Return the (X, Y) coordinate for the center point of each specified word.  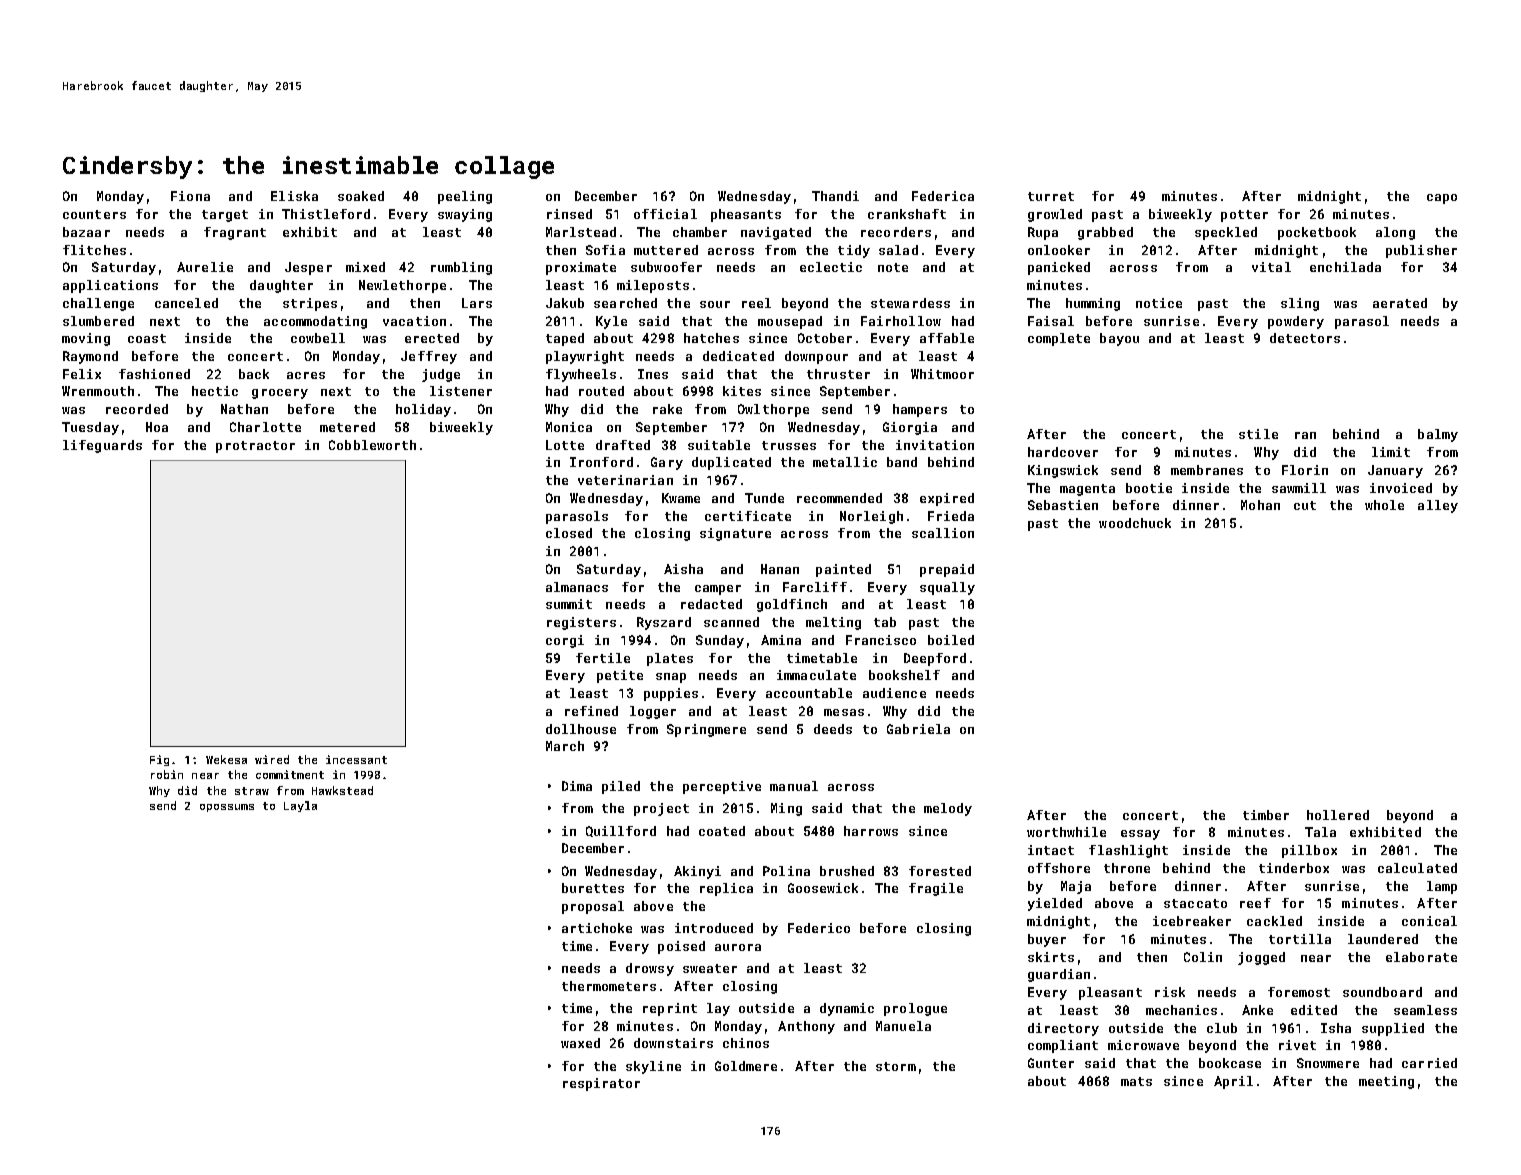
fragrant (235, 233)
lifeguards (102, 446)
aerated (1400, 303)
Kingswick (1063, 471)
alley (1438, 506)
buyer (1047, 940)
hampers (920, 410)
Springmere (706, 730)
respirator (601, 1084)
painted (843, 570)
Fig (159, 760)
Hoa (157, 427)
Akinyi (697, 872)
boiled (951, 640)
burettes (593, 888)
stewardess (910, 303)
